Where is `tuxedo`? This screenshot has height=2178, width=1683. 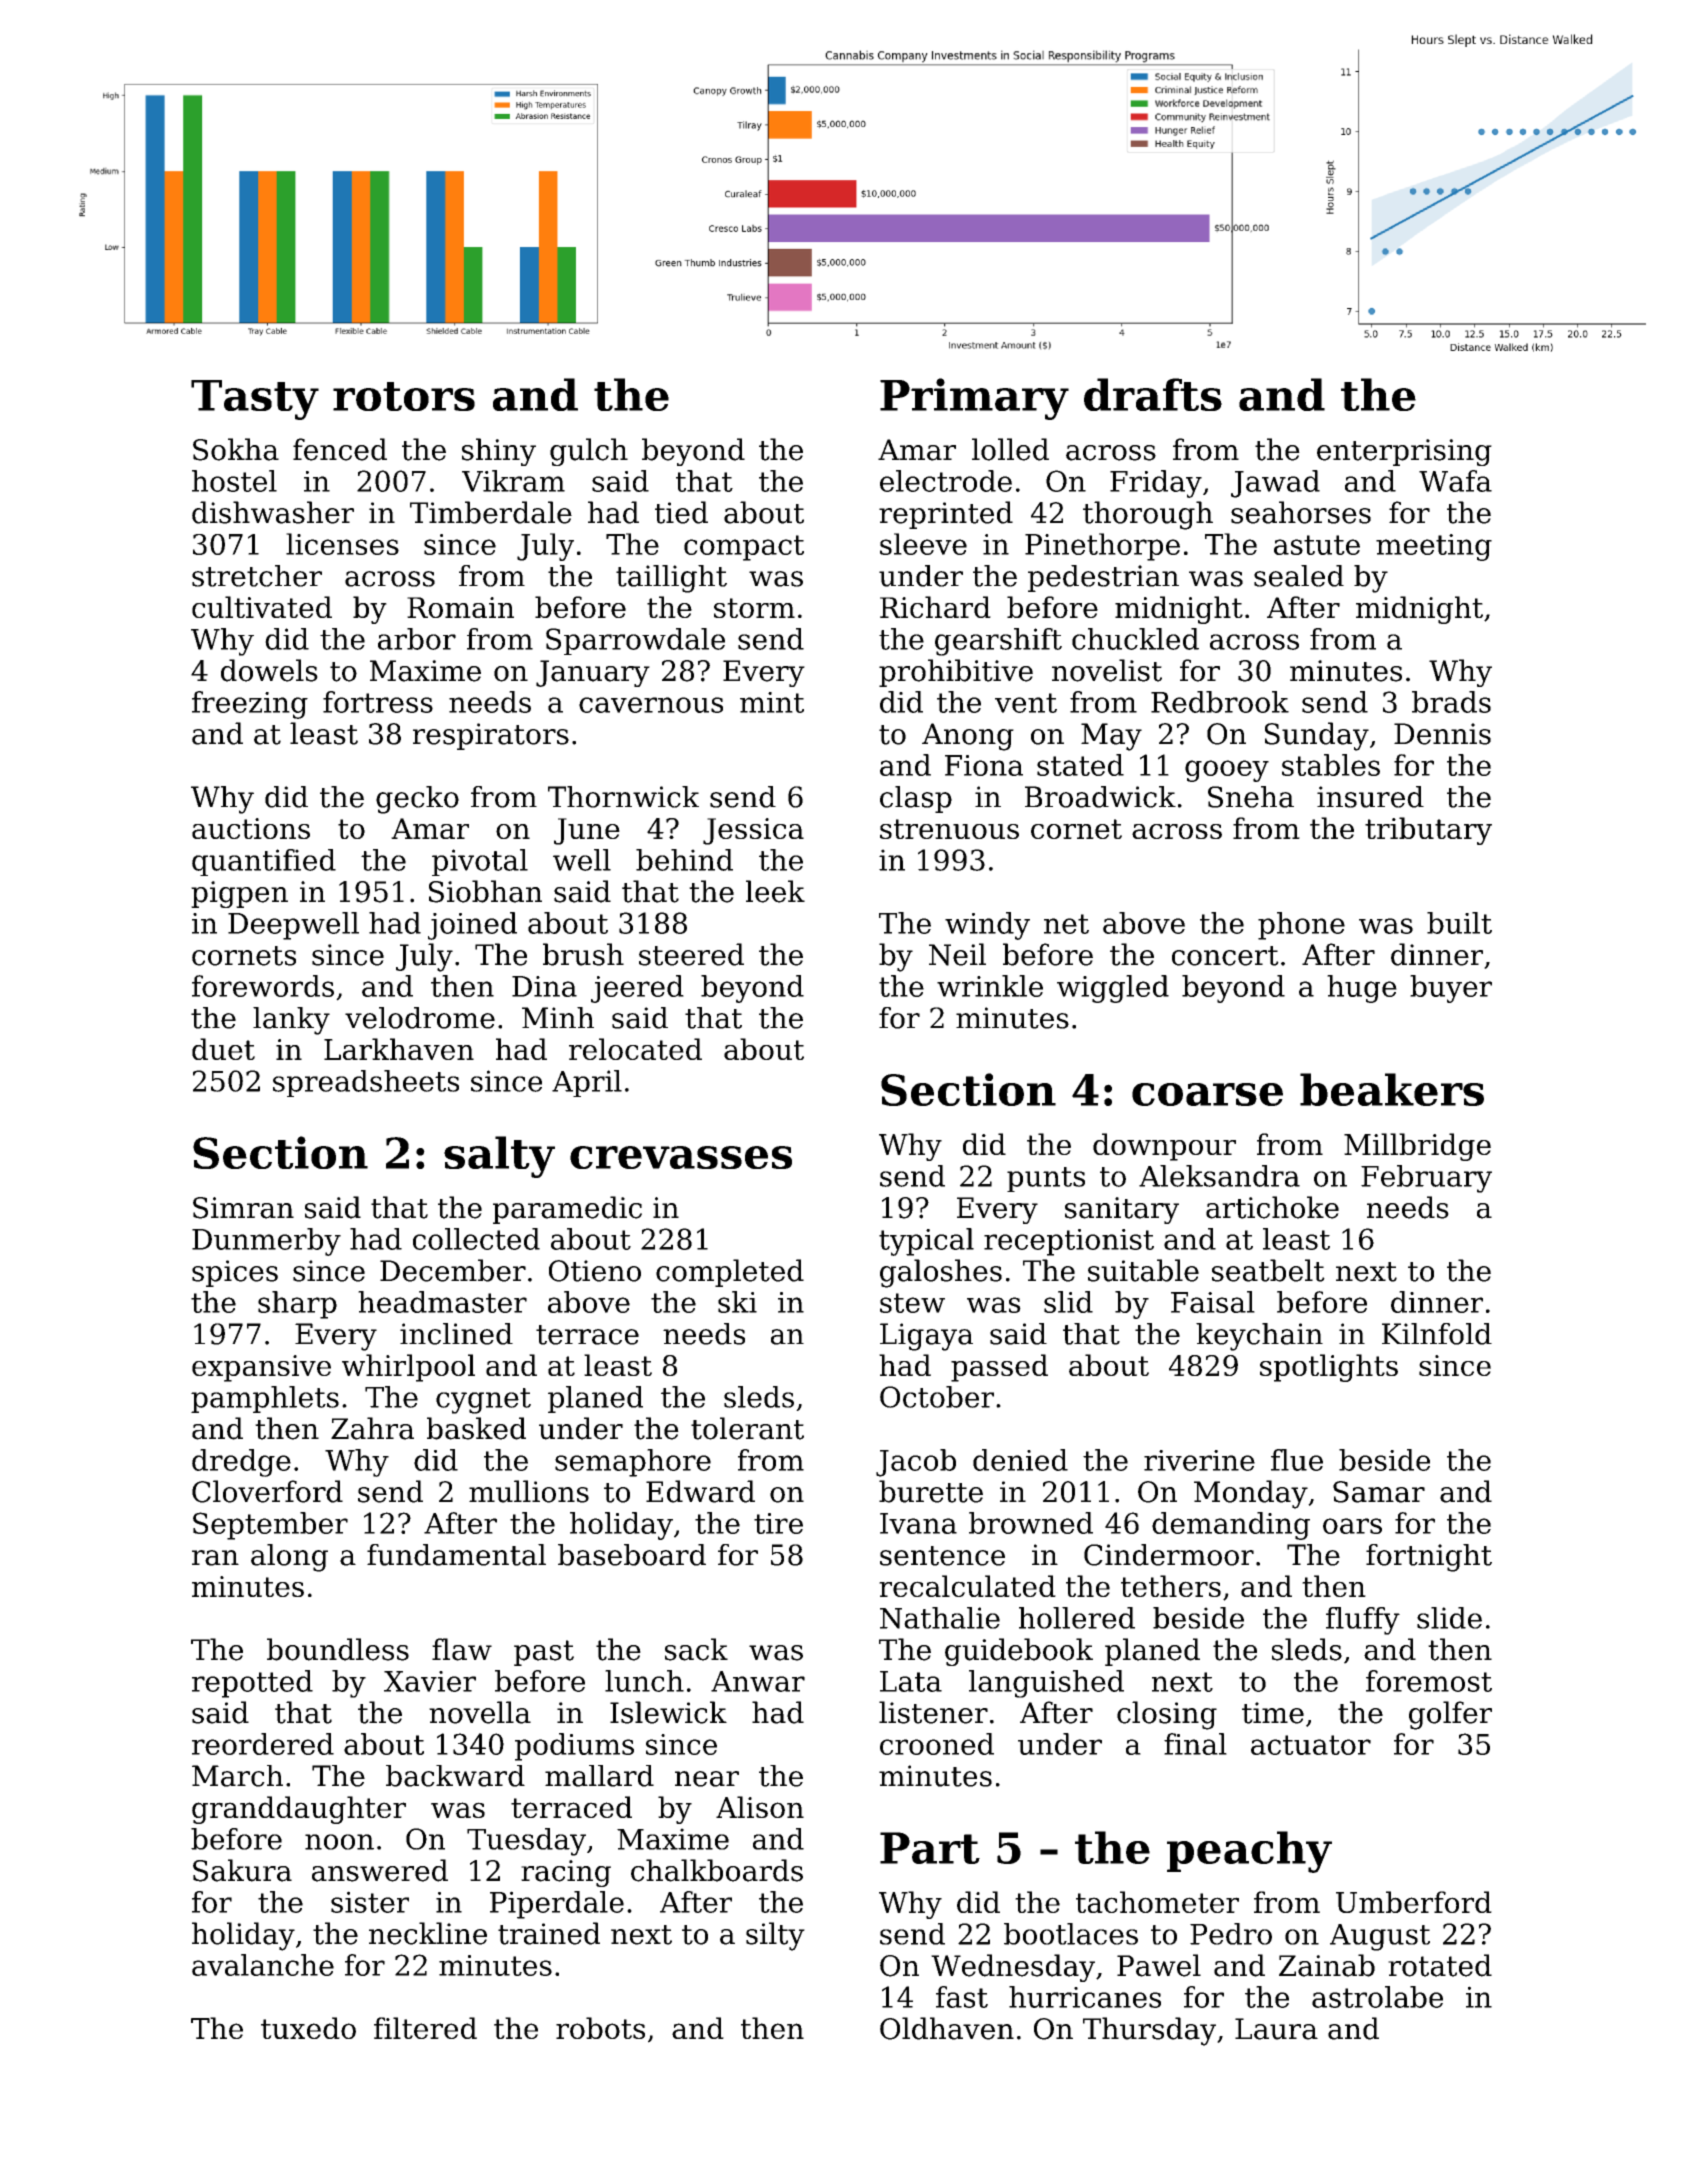
tuxedo is located at coordinates (308, 2028).
